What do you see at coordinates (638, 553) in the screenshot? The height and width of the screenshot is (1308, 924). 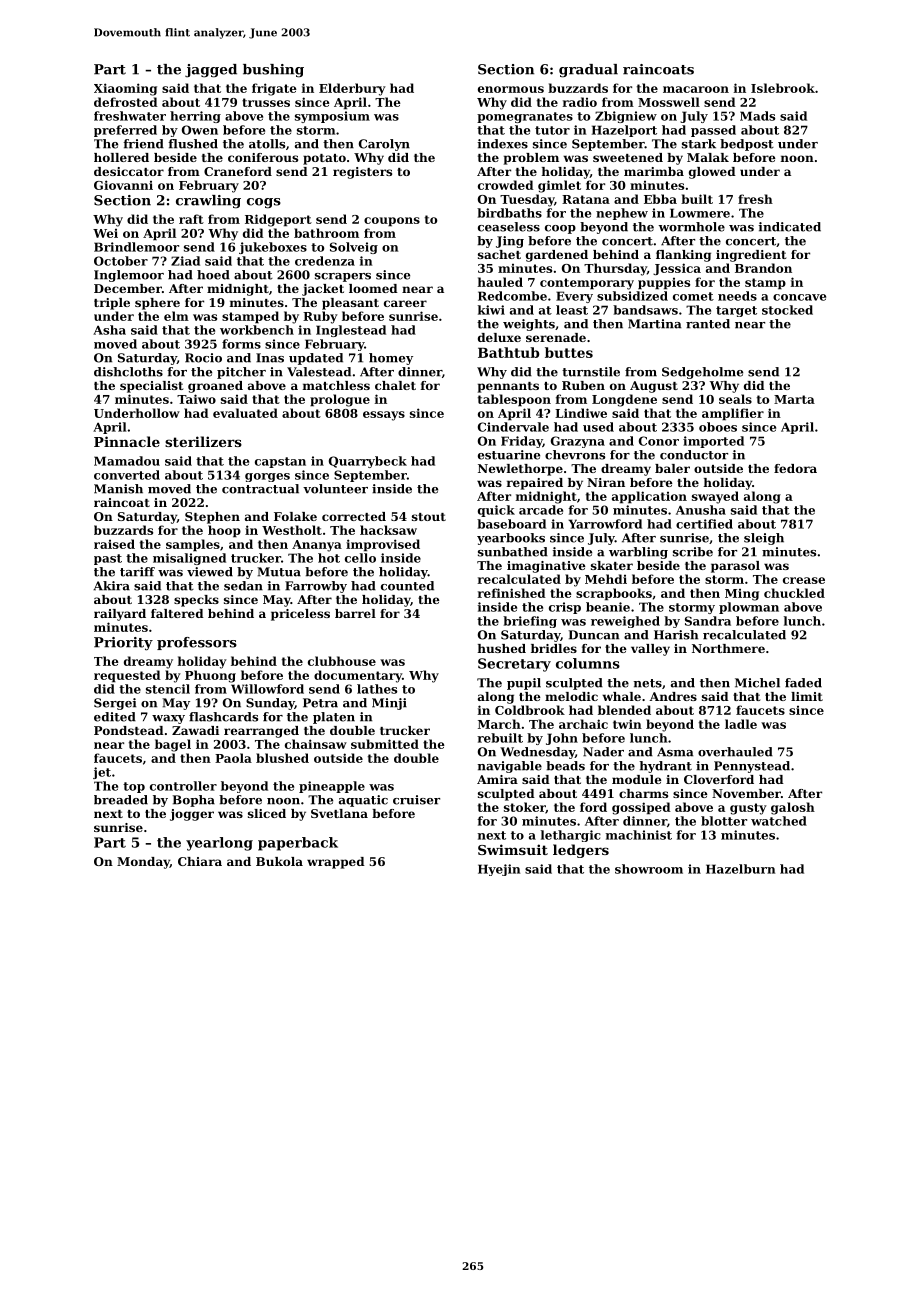 I see `warbling` at bounding box center [638, 553].
